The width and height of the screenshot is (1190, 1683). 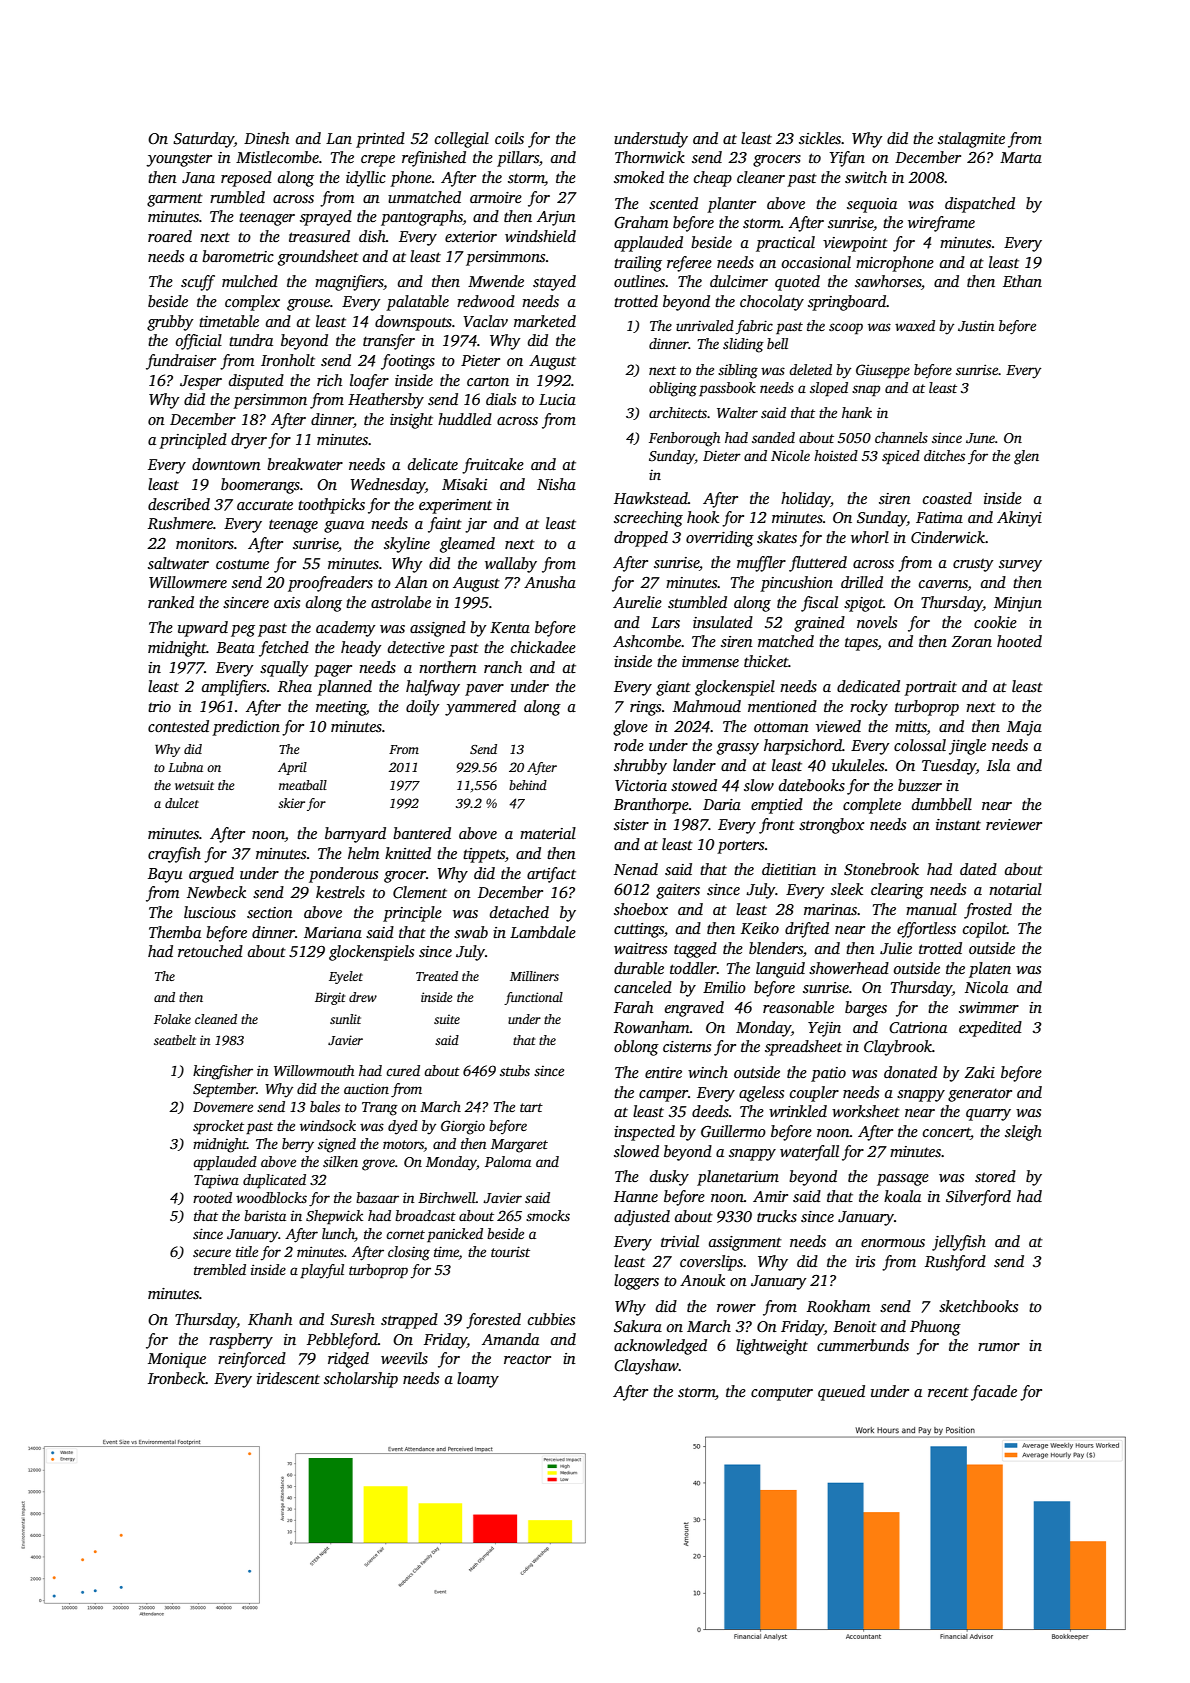 I want to click on stored, so click(x=995, y=1176).
